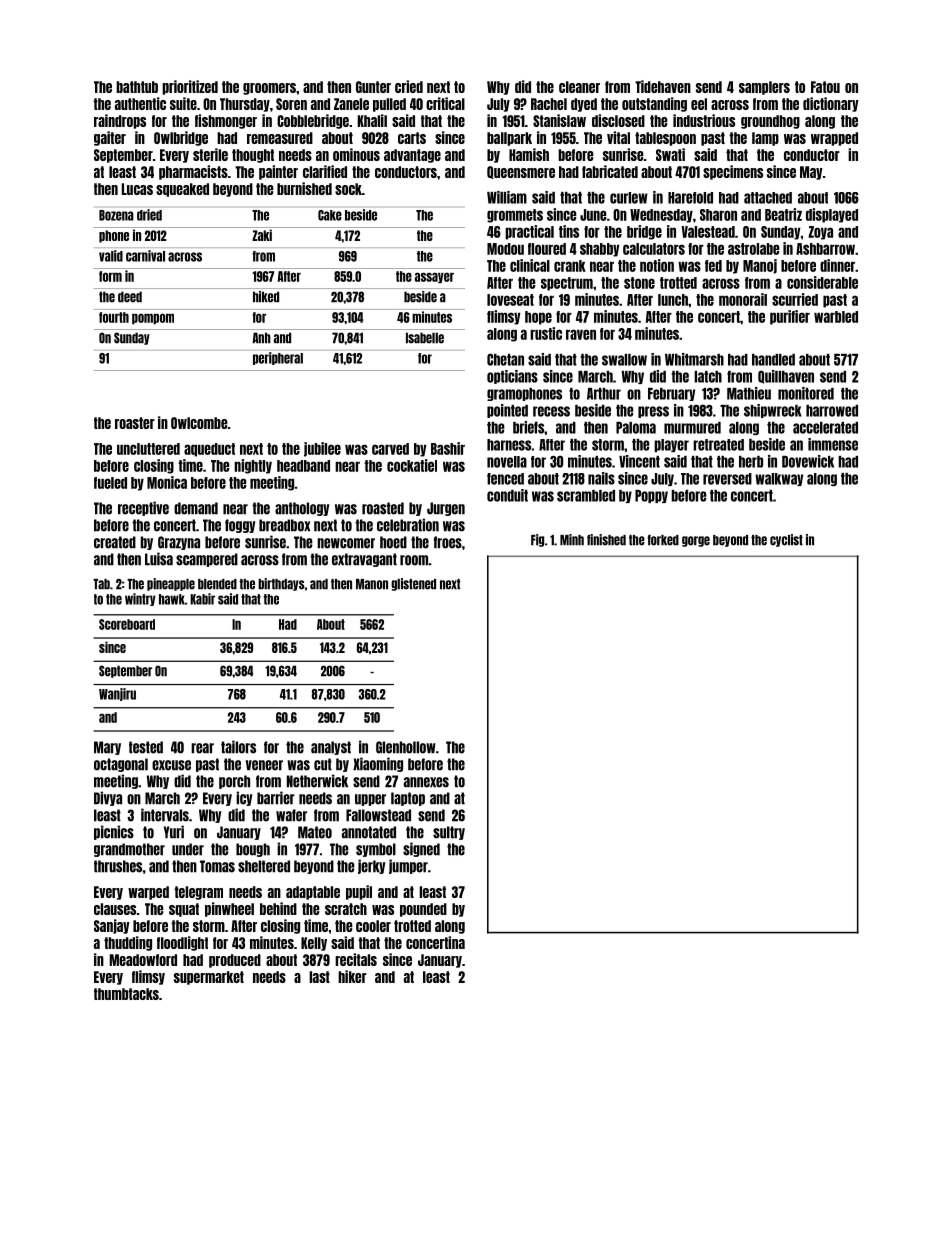  Describe the element at coordinates (423, 910) in the document. I see `pounded` at that location.
